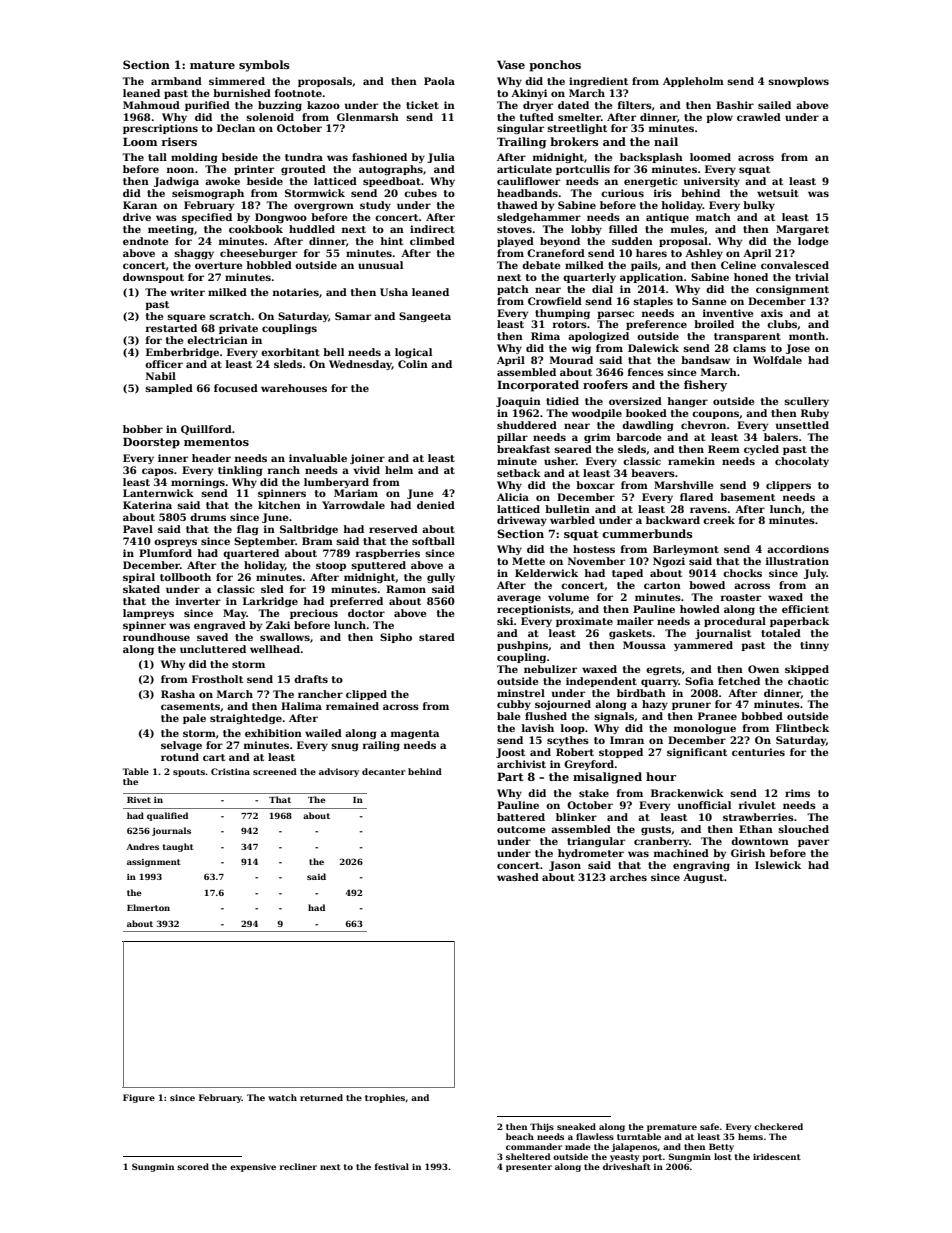 The image size is (952, 1233). What do you see at coordinates (693, 82) in the screenshot?
I see `Appleholm` at bounding box center [693, 82].
